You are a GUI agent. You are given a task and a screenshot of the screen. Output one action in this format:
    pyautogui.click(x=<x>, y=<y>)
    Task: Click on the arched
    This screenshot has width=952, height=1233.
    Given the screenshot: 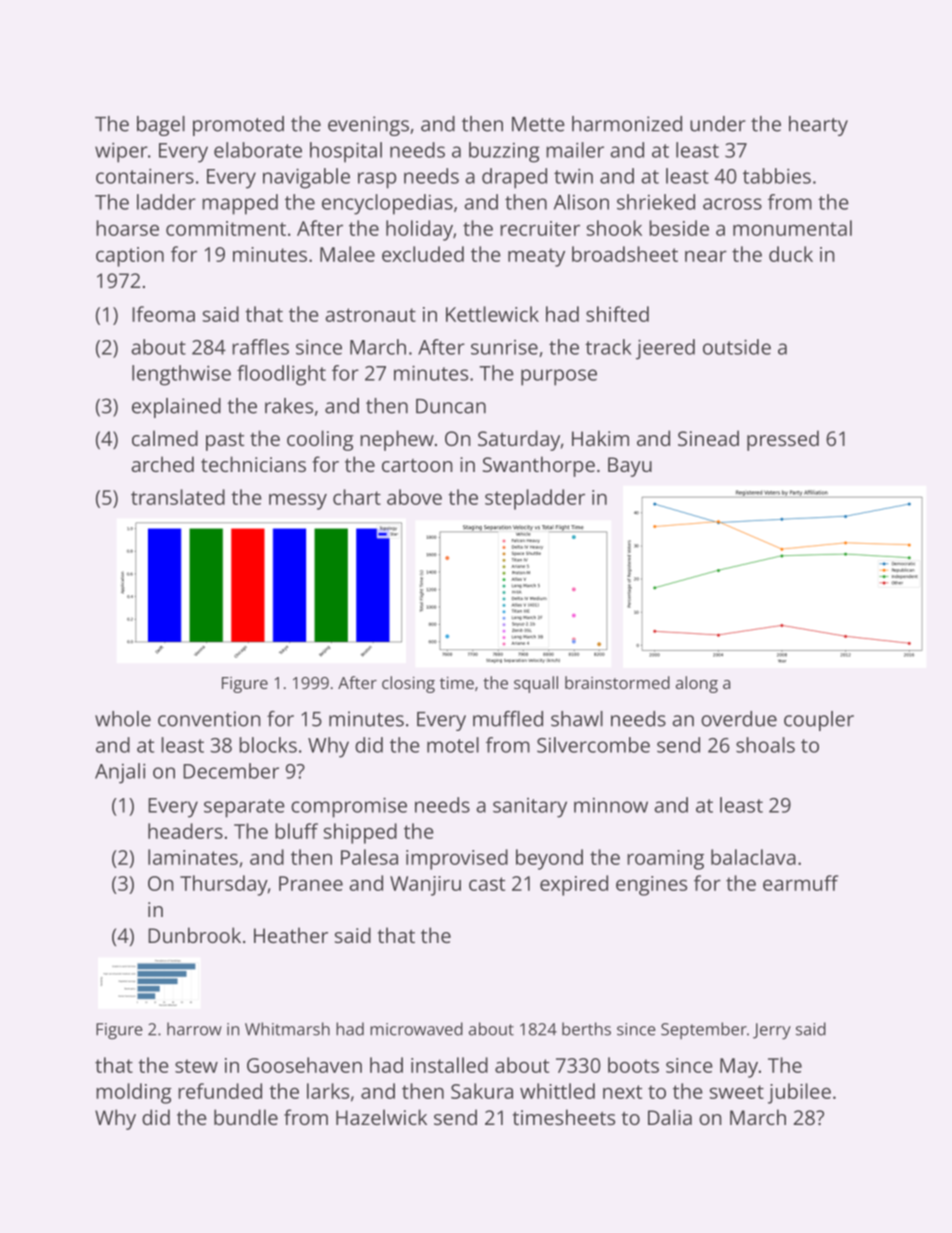 What is the action you would take?
    pyautogui.click(x=162, y=464)
